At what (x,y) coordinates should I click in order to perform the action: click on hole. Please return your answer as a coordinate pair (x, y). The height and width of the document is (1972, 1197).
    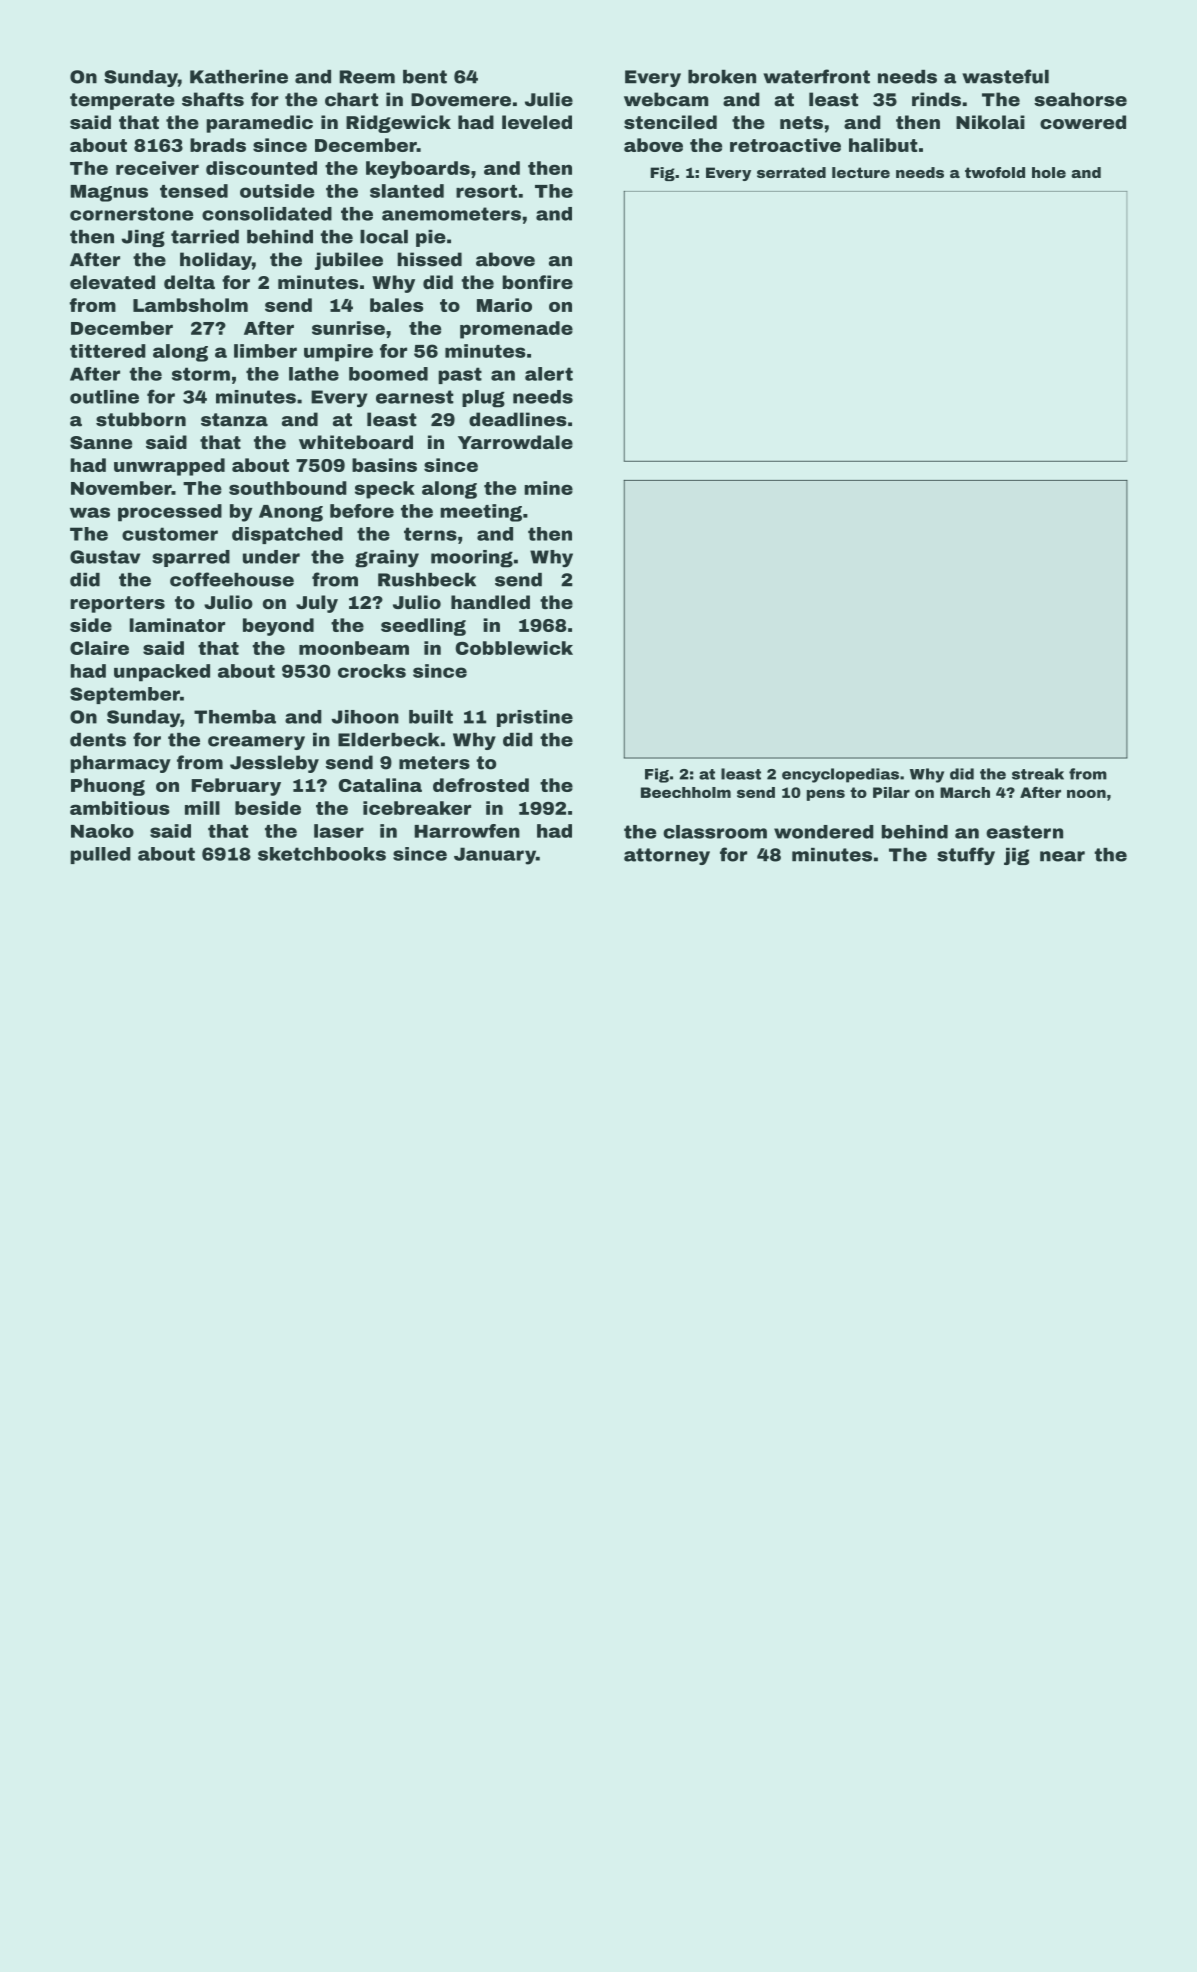
    Looking at the image, I should click on (1049, 172).
